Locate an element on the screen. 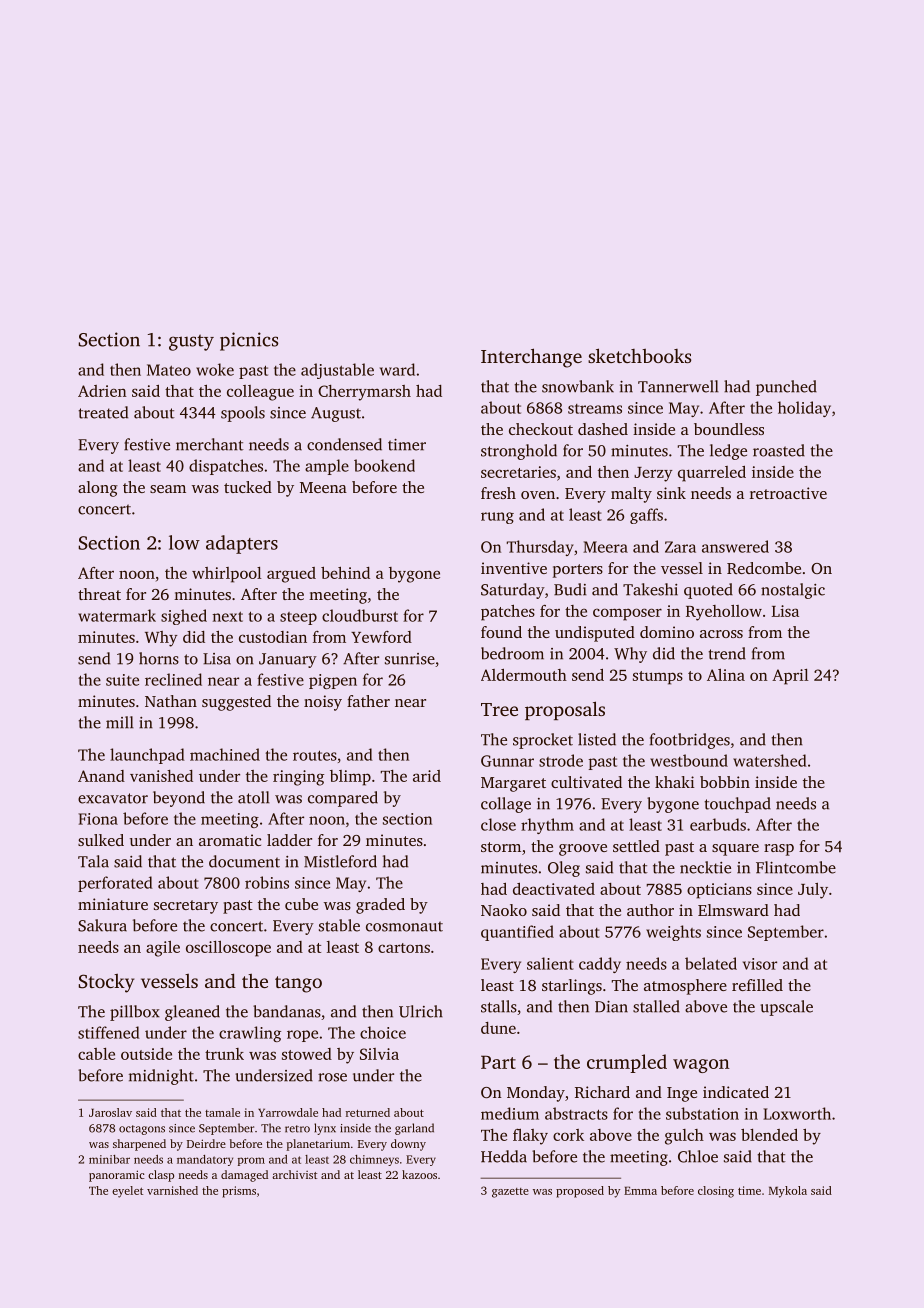 The height and width of the screenshot is (1308, 924). Cherrymarsh is located at coordinates (364, 393).
